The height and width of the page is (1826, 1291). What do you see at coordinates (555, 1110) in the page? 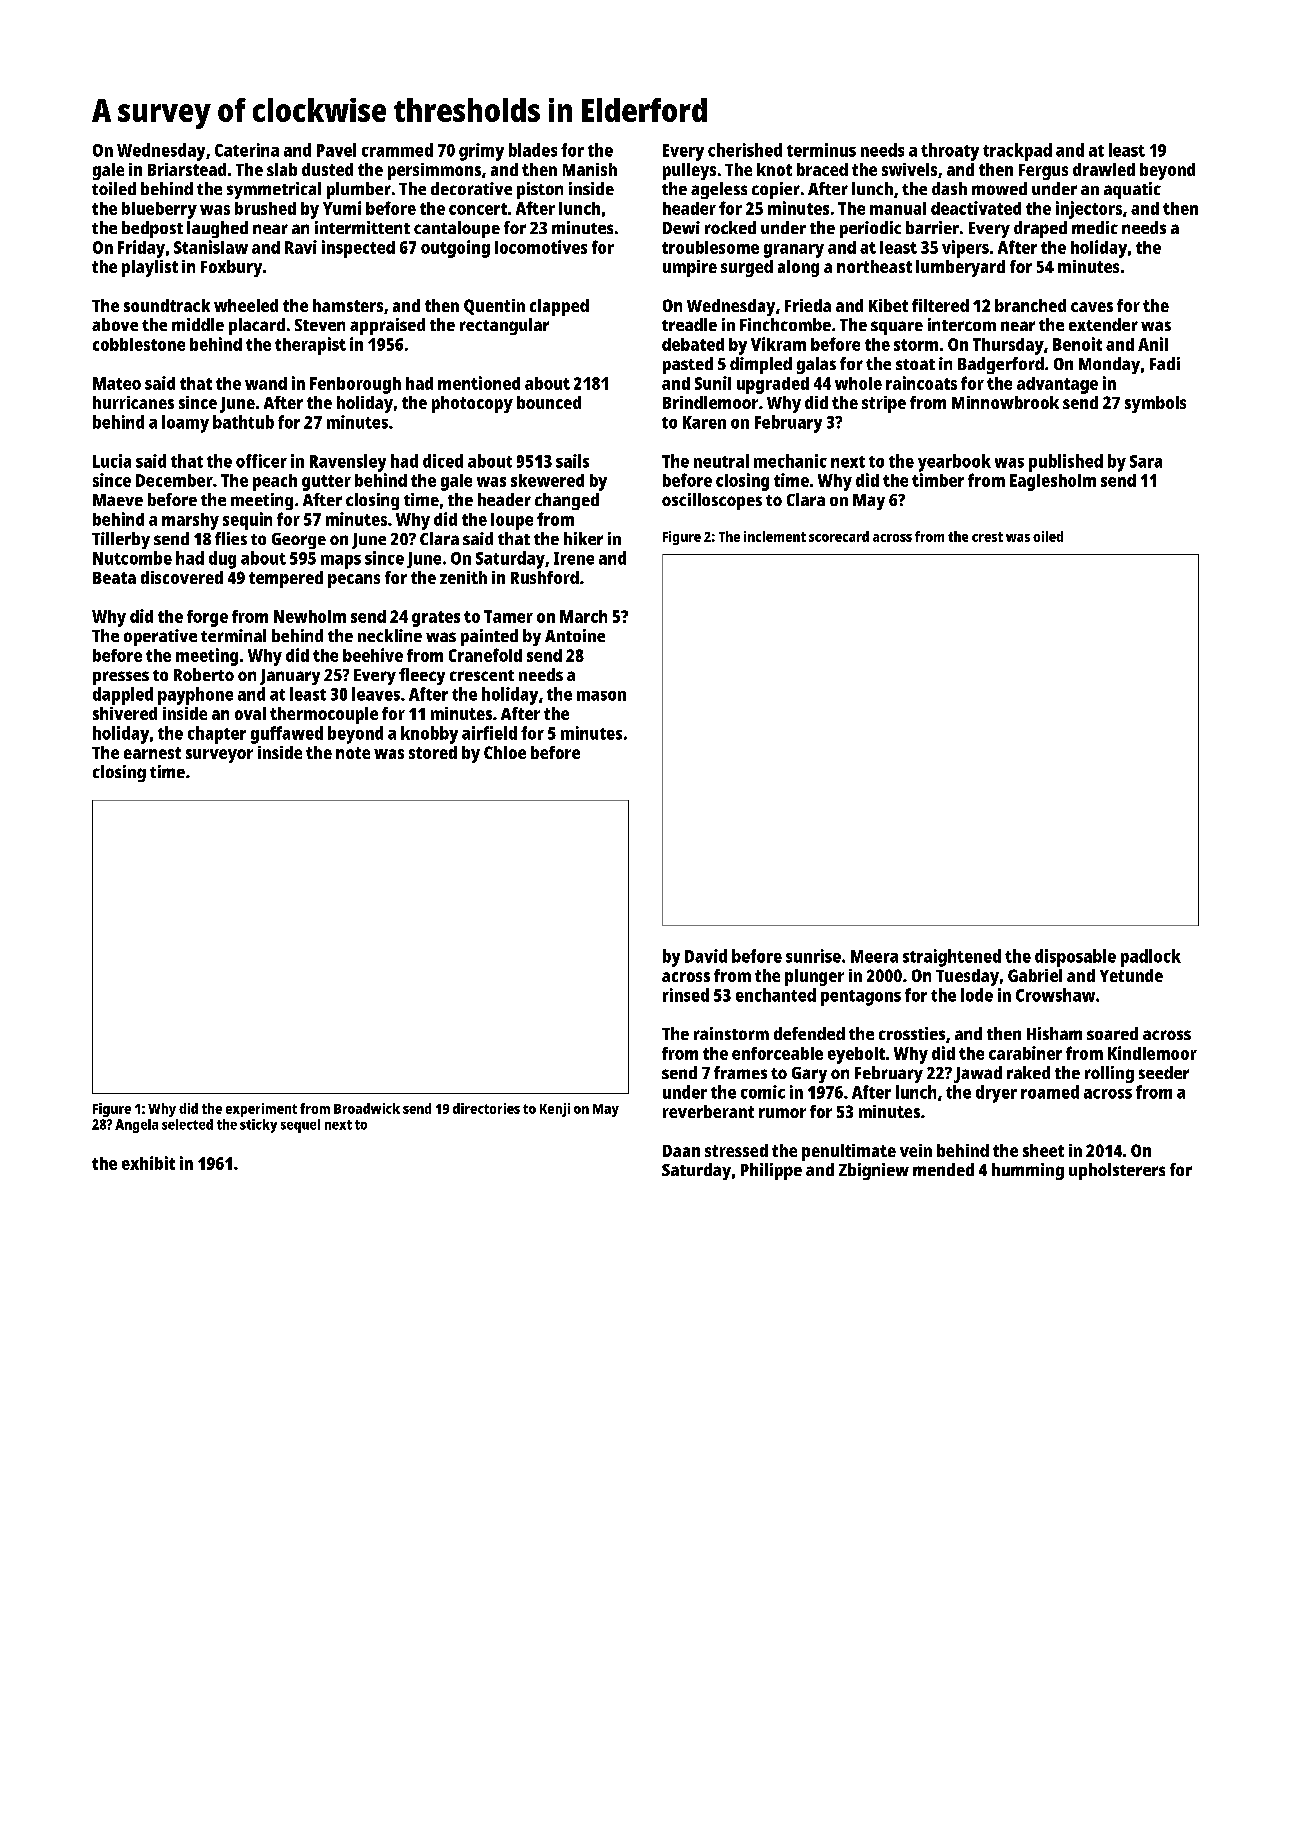
I see `Kenji` at bounding box center [555, 1110].
